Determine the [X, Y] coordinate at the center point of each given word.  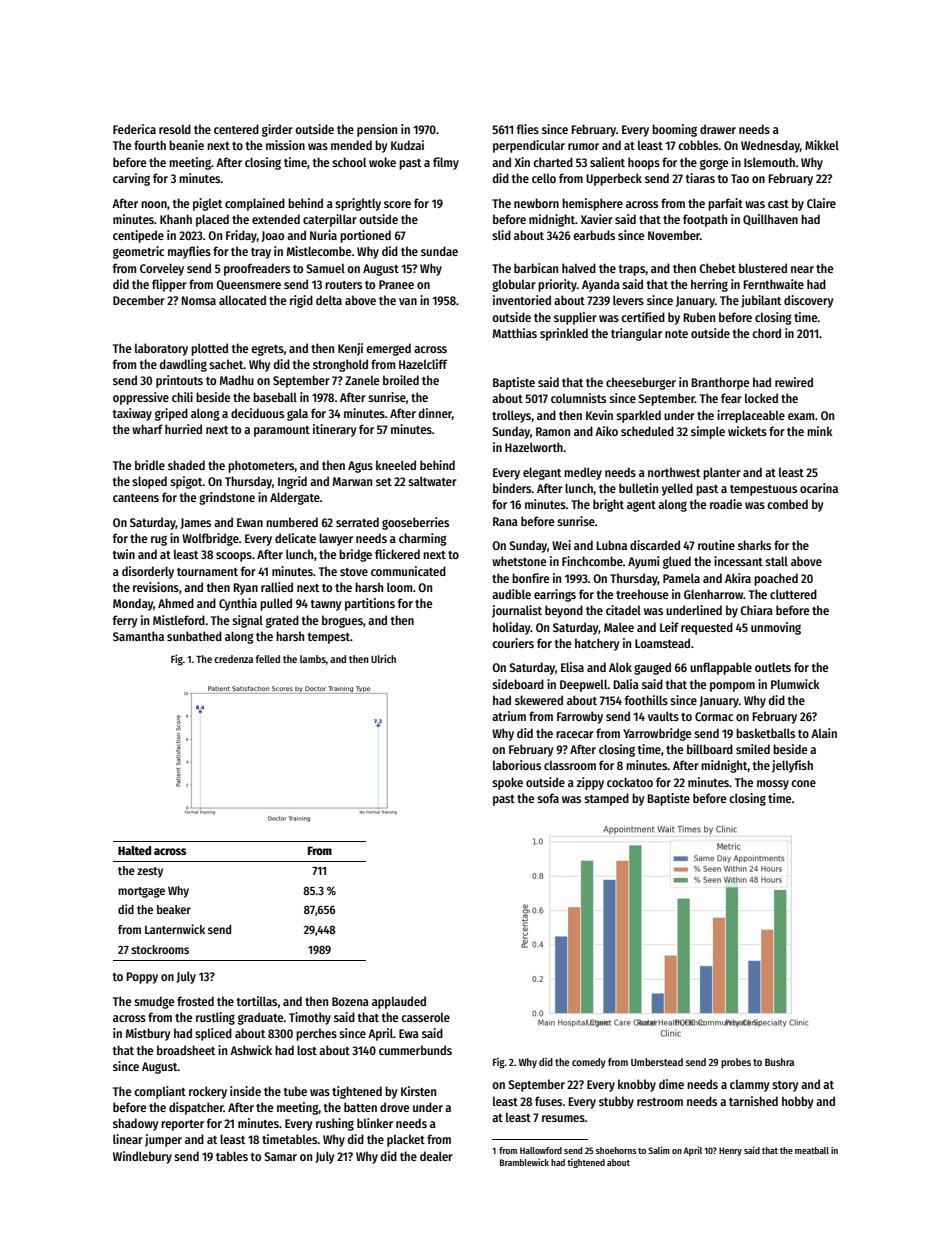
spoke [507, 783]
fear [731, 398]
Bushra [779, 1062]
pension [377, 130]
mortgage [141, 892]
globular [514, 285]
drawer [718, 129]
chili [182, 397]
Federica [134, 129]
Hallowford [541, 1150]
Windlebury [142, 1157]
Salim [659, 1150]
